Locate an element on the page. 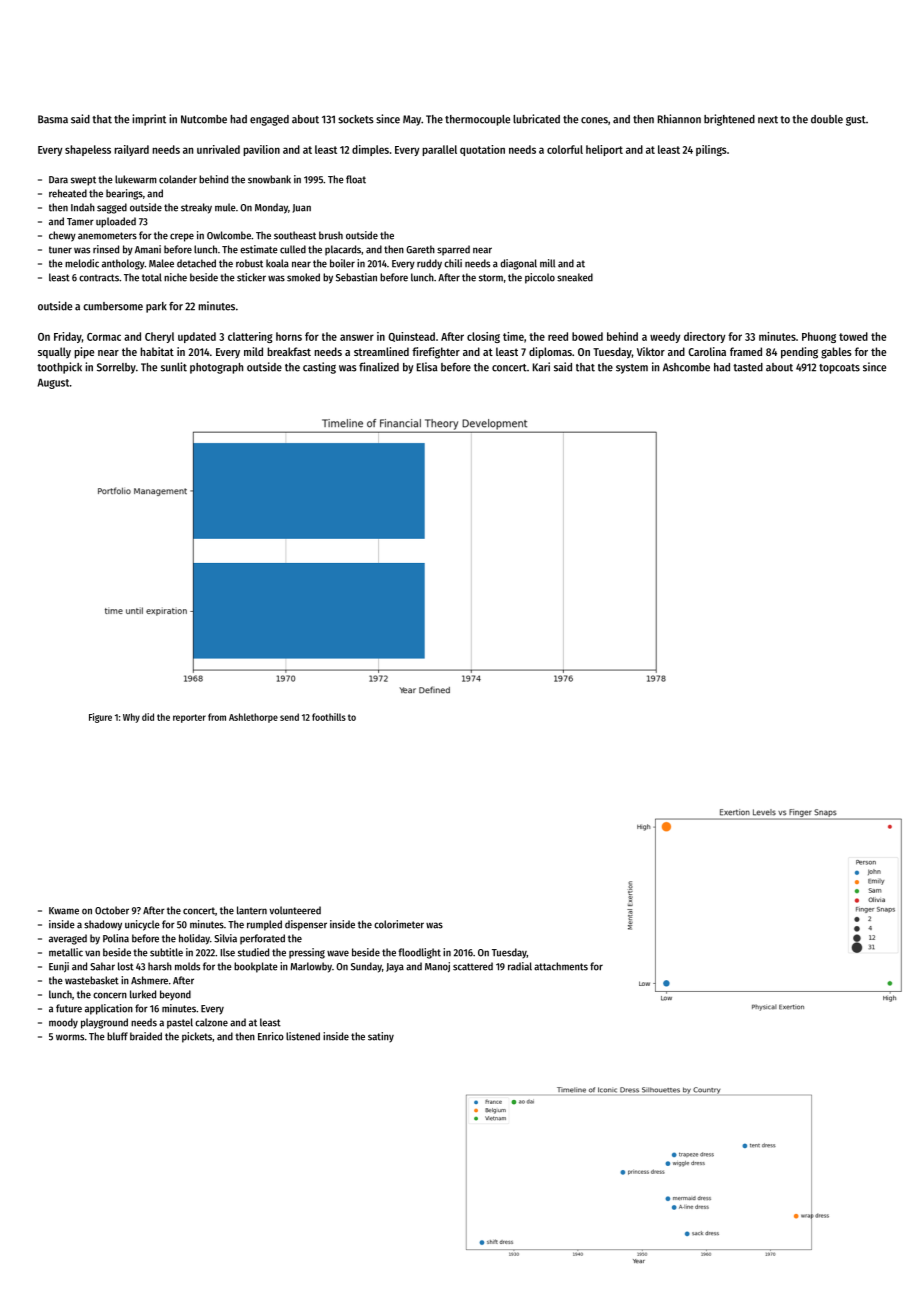 Image resolution: width=924 pixels, height=1308 pixels. imprint is located at coordinates (149, 120).
